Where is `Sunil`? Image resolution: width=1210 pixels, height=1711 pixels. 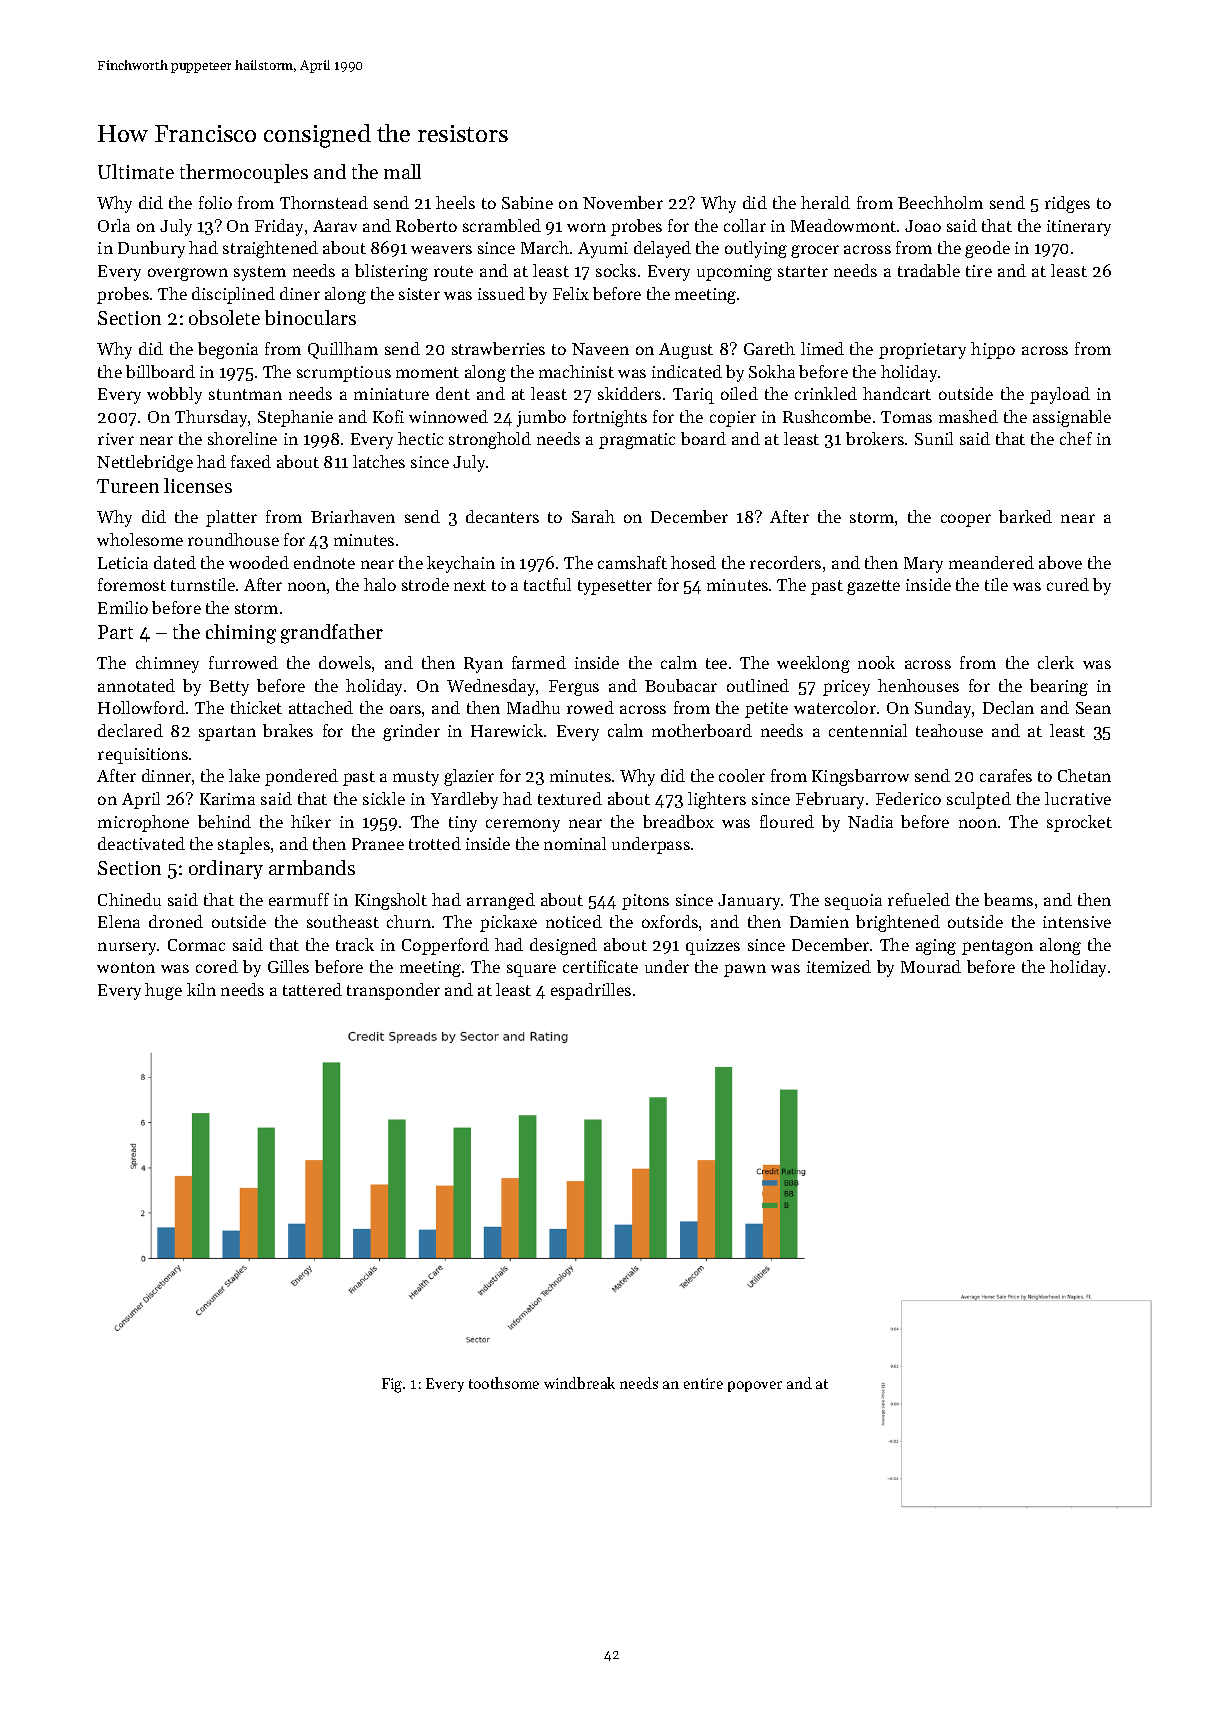
Sunil is located at coordinates (934, 438).
